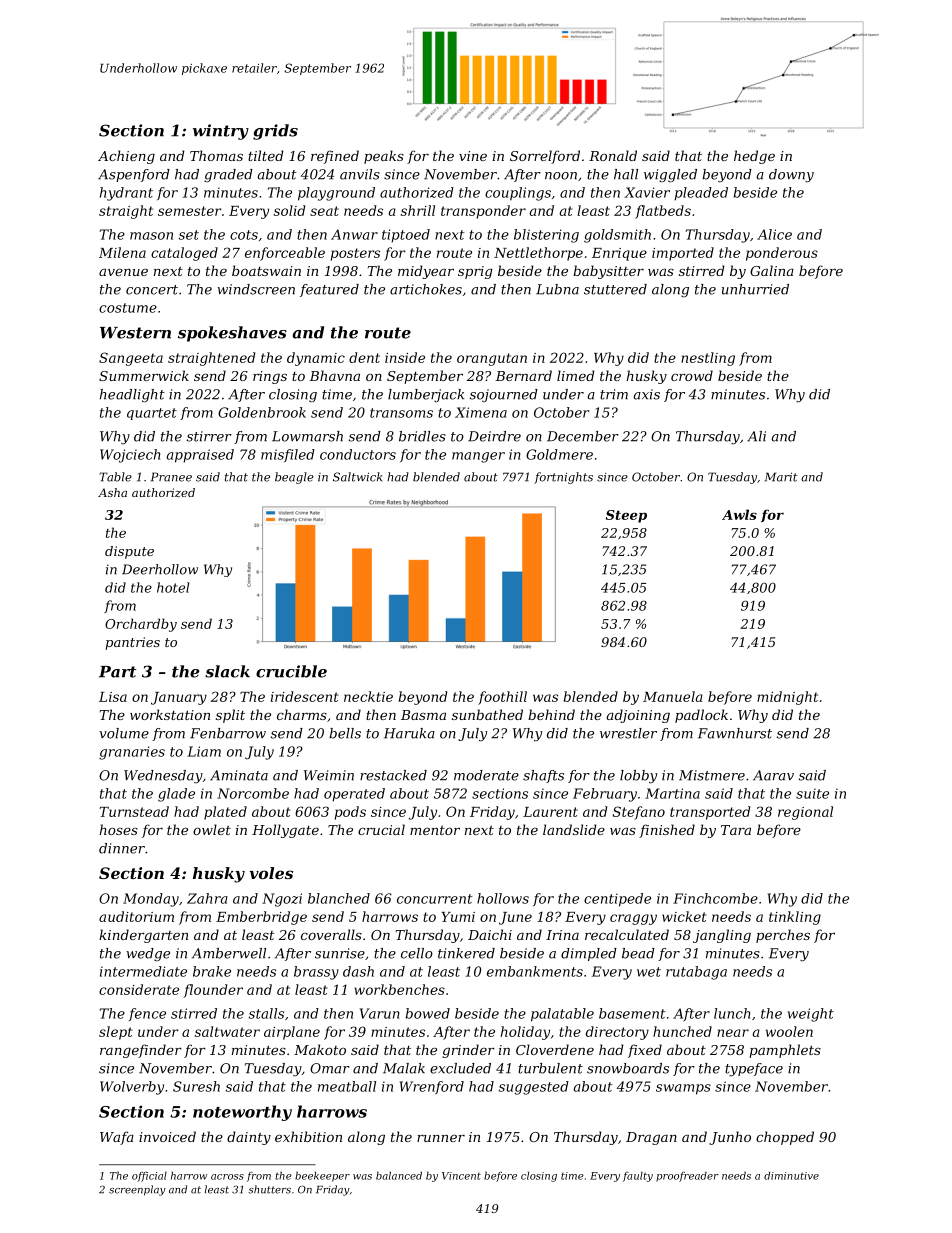  What do you see at coordinates (478, 457) in the image?
I see `manger` at bounding box center [478, 457].
